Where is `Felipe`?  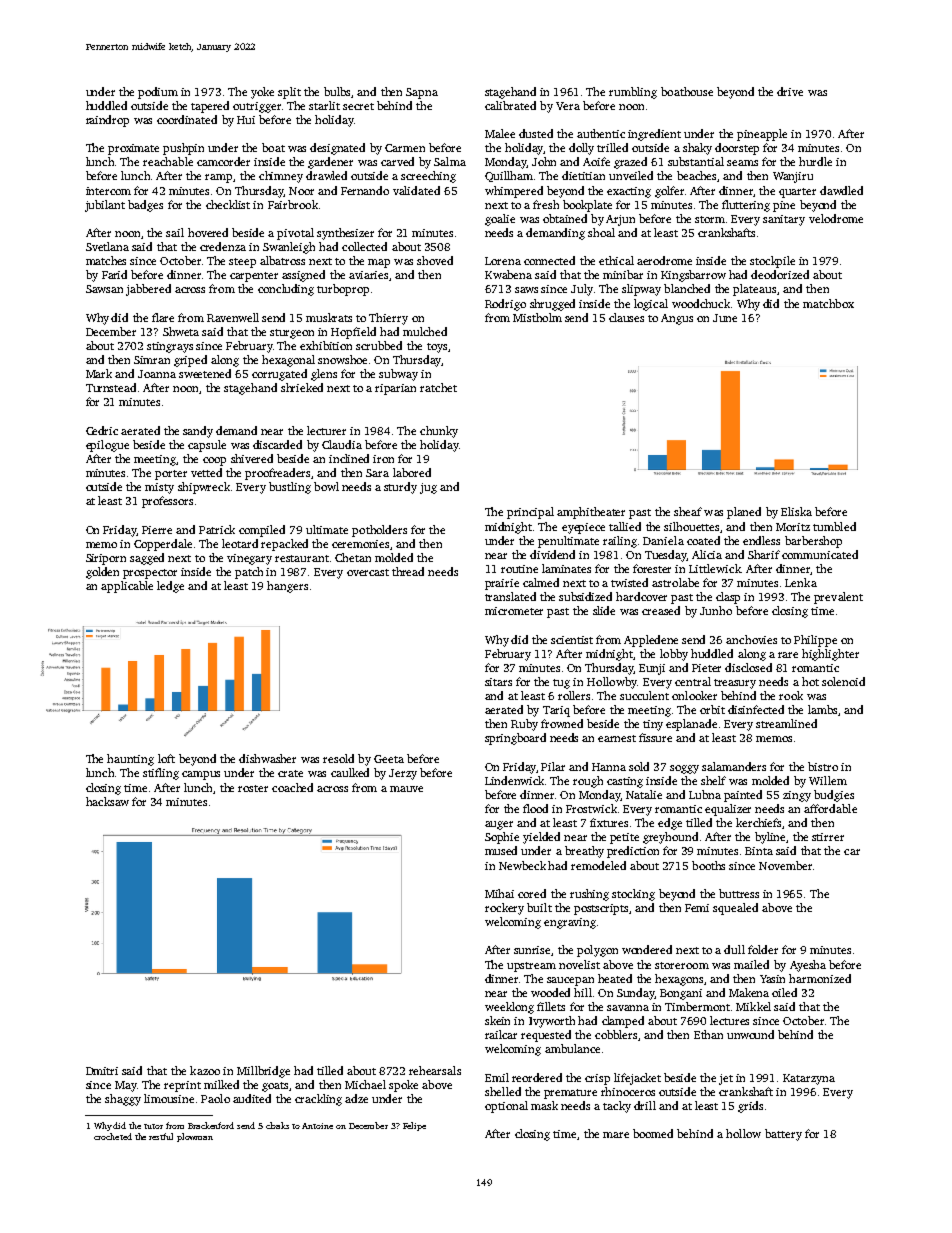 Felipe is located at coordinates (414, 1126).
